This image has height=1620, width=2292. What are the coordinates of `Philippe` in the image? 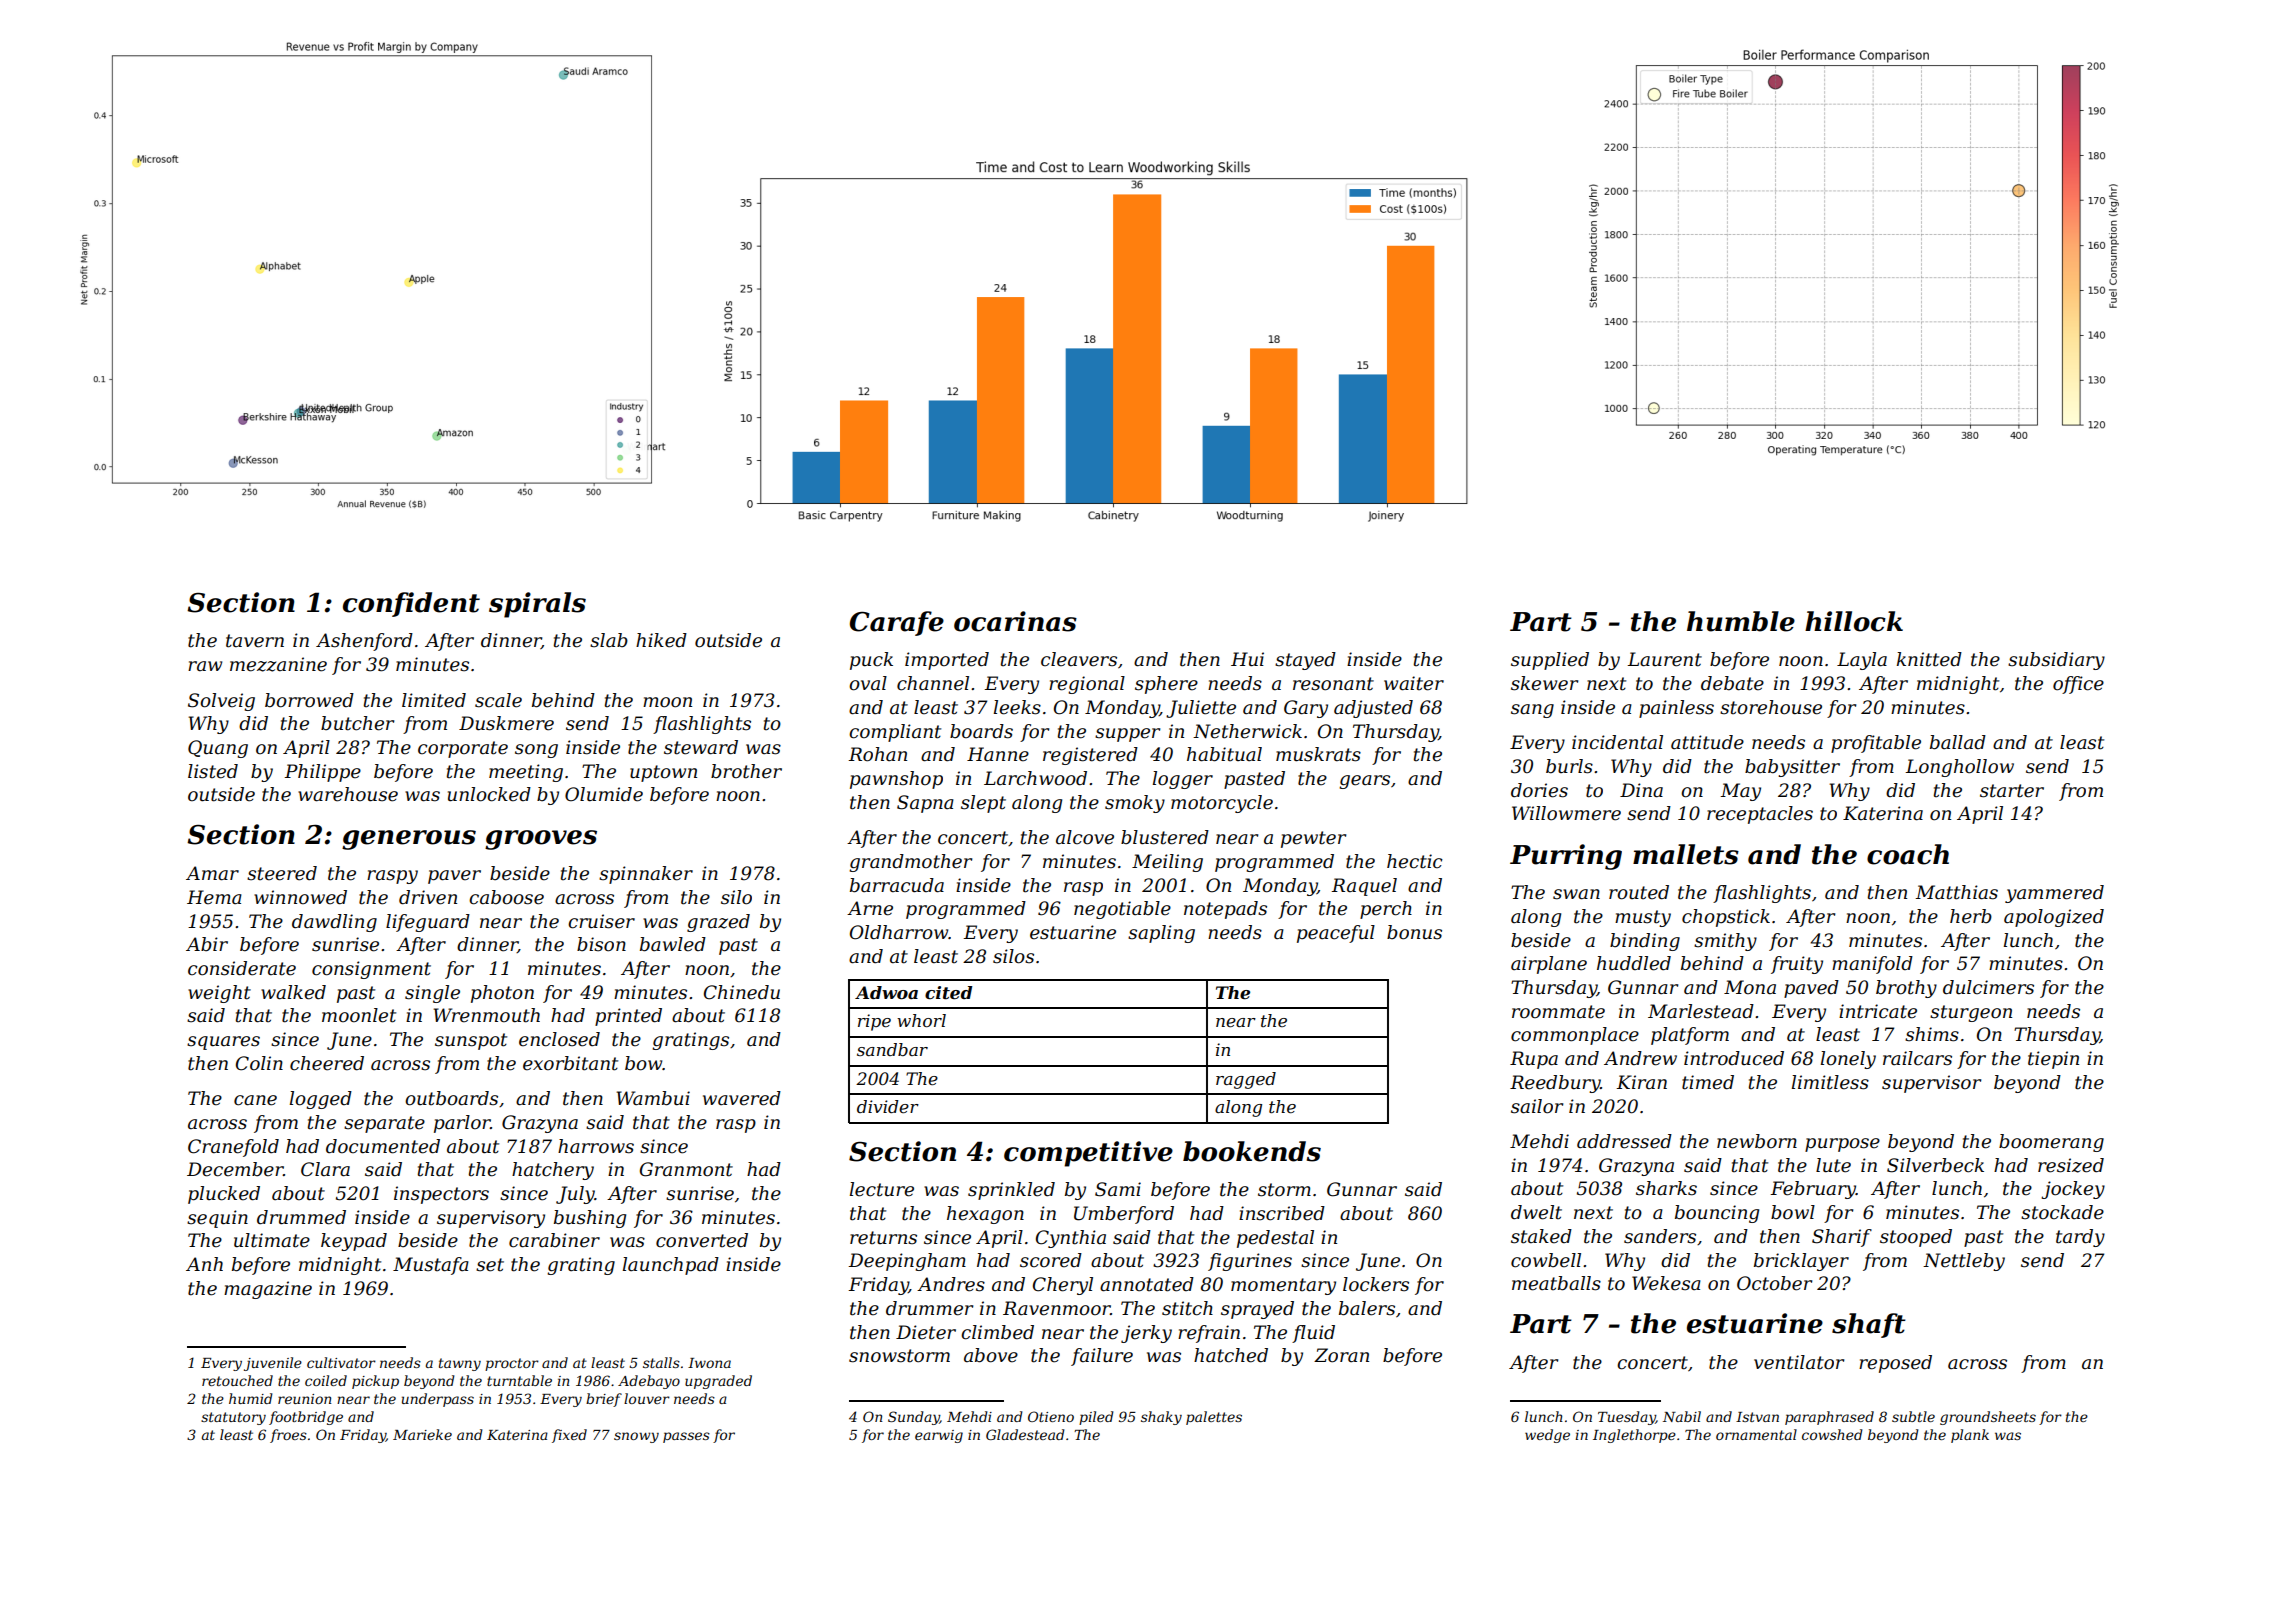 It's located at (322, 773).
